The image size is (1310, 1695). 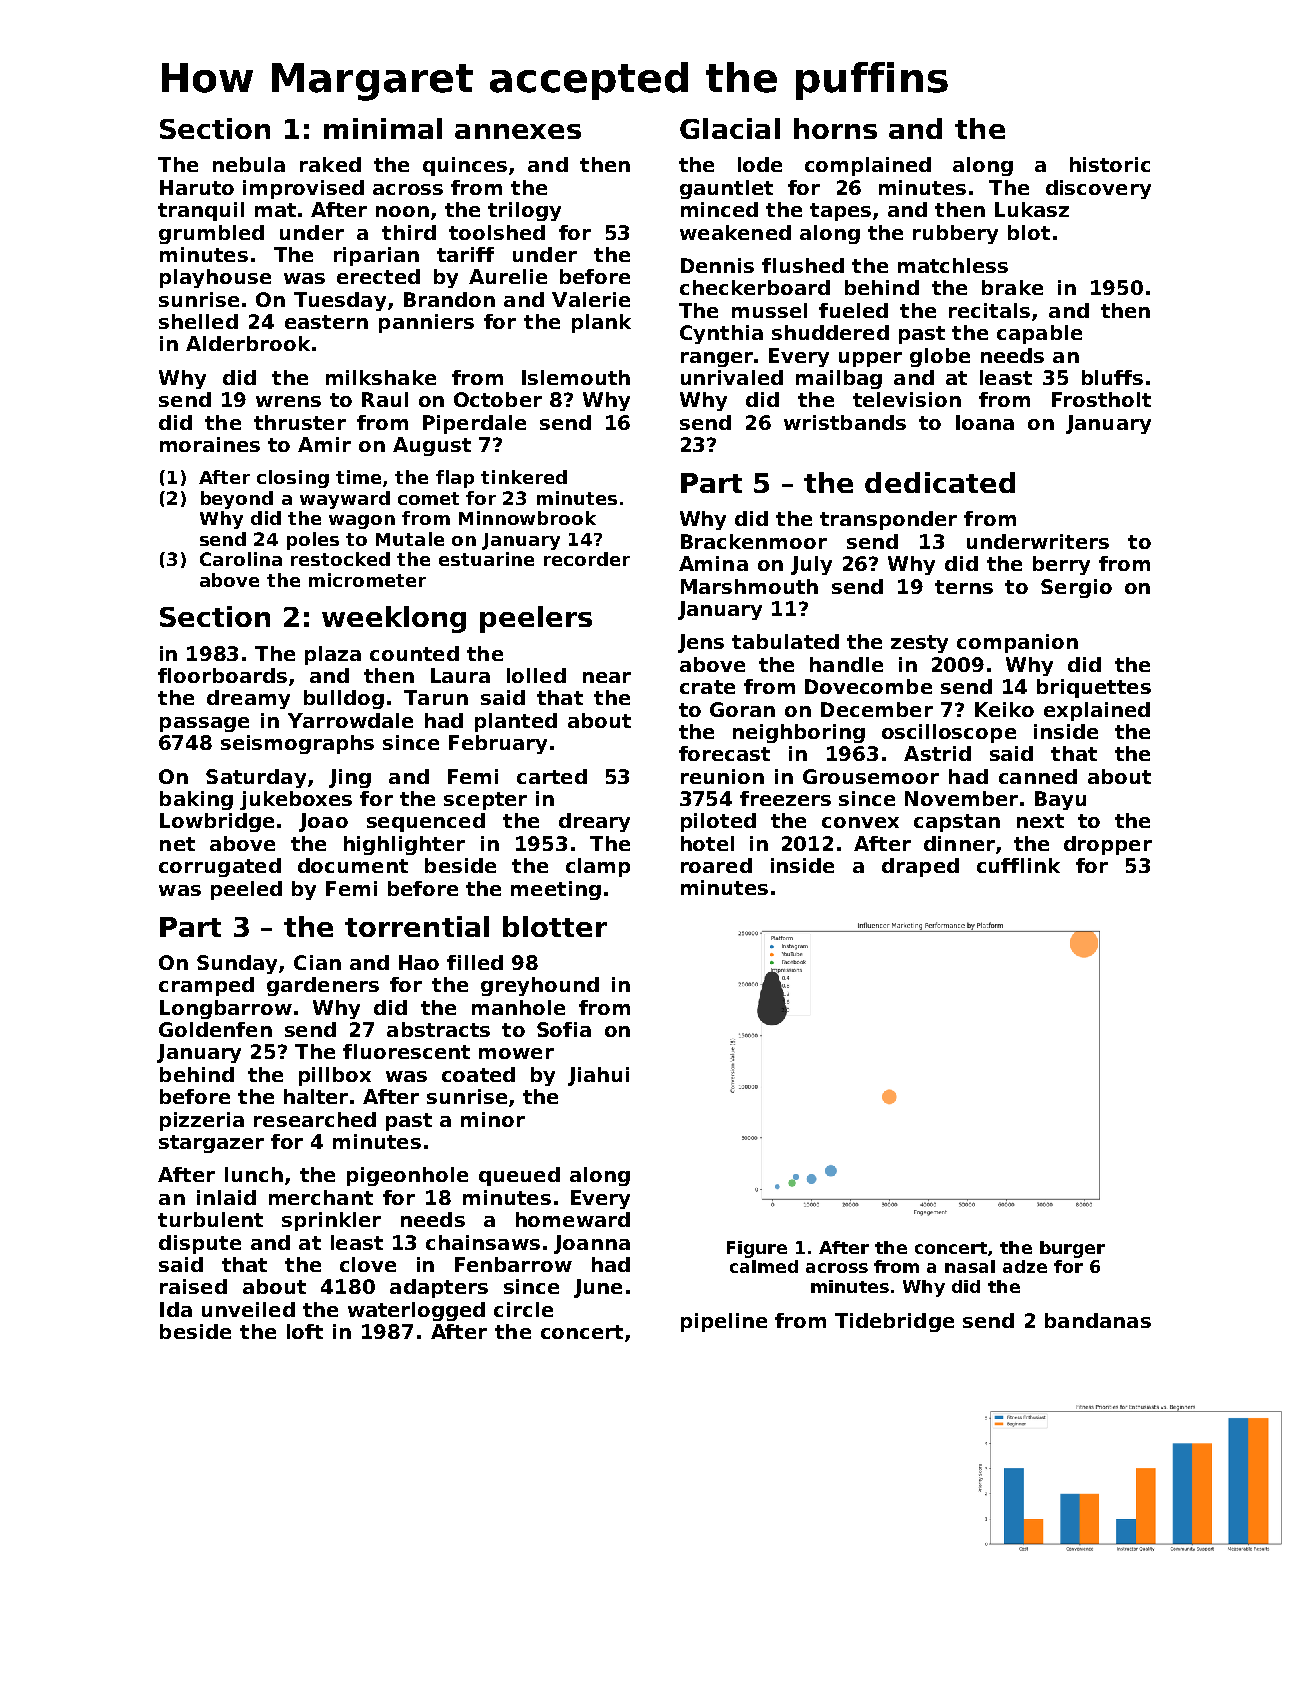 I want to click on Joanna, so click(x=592, y=1244).
